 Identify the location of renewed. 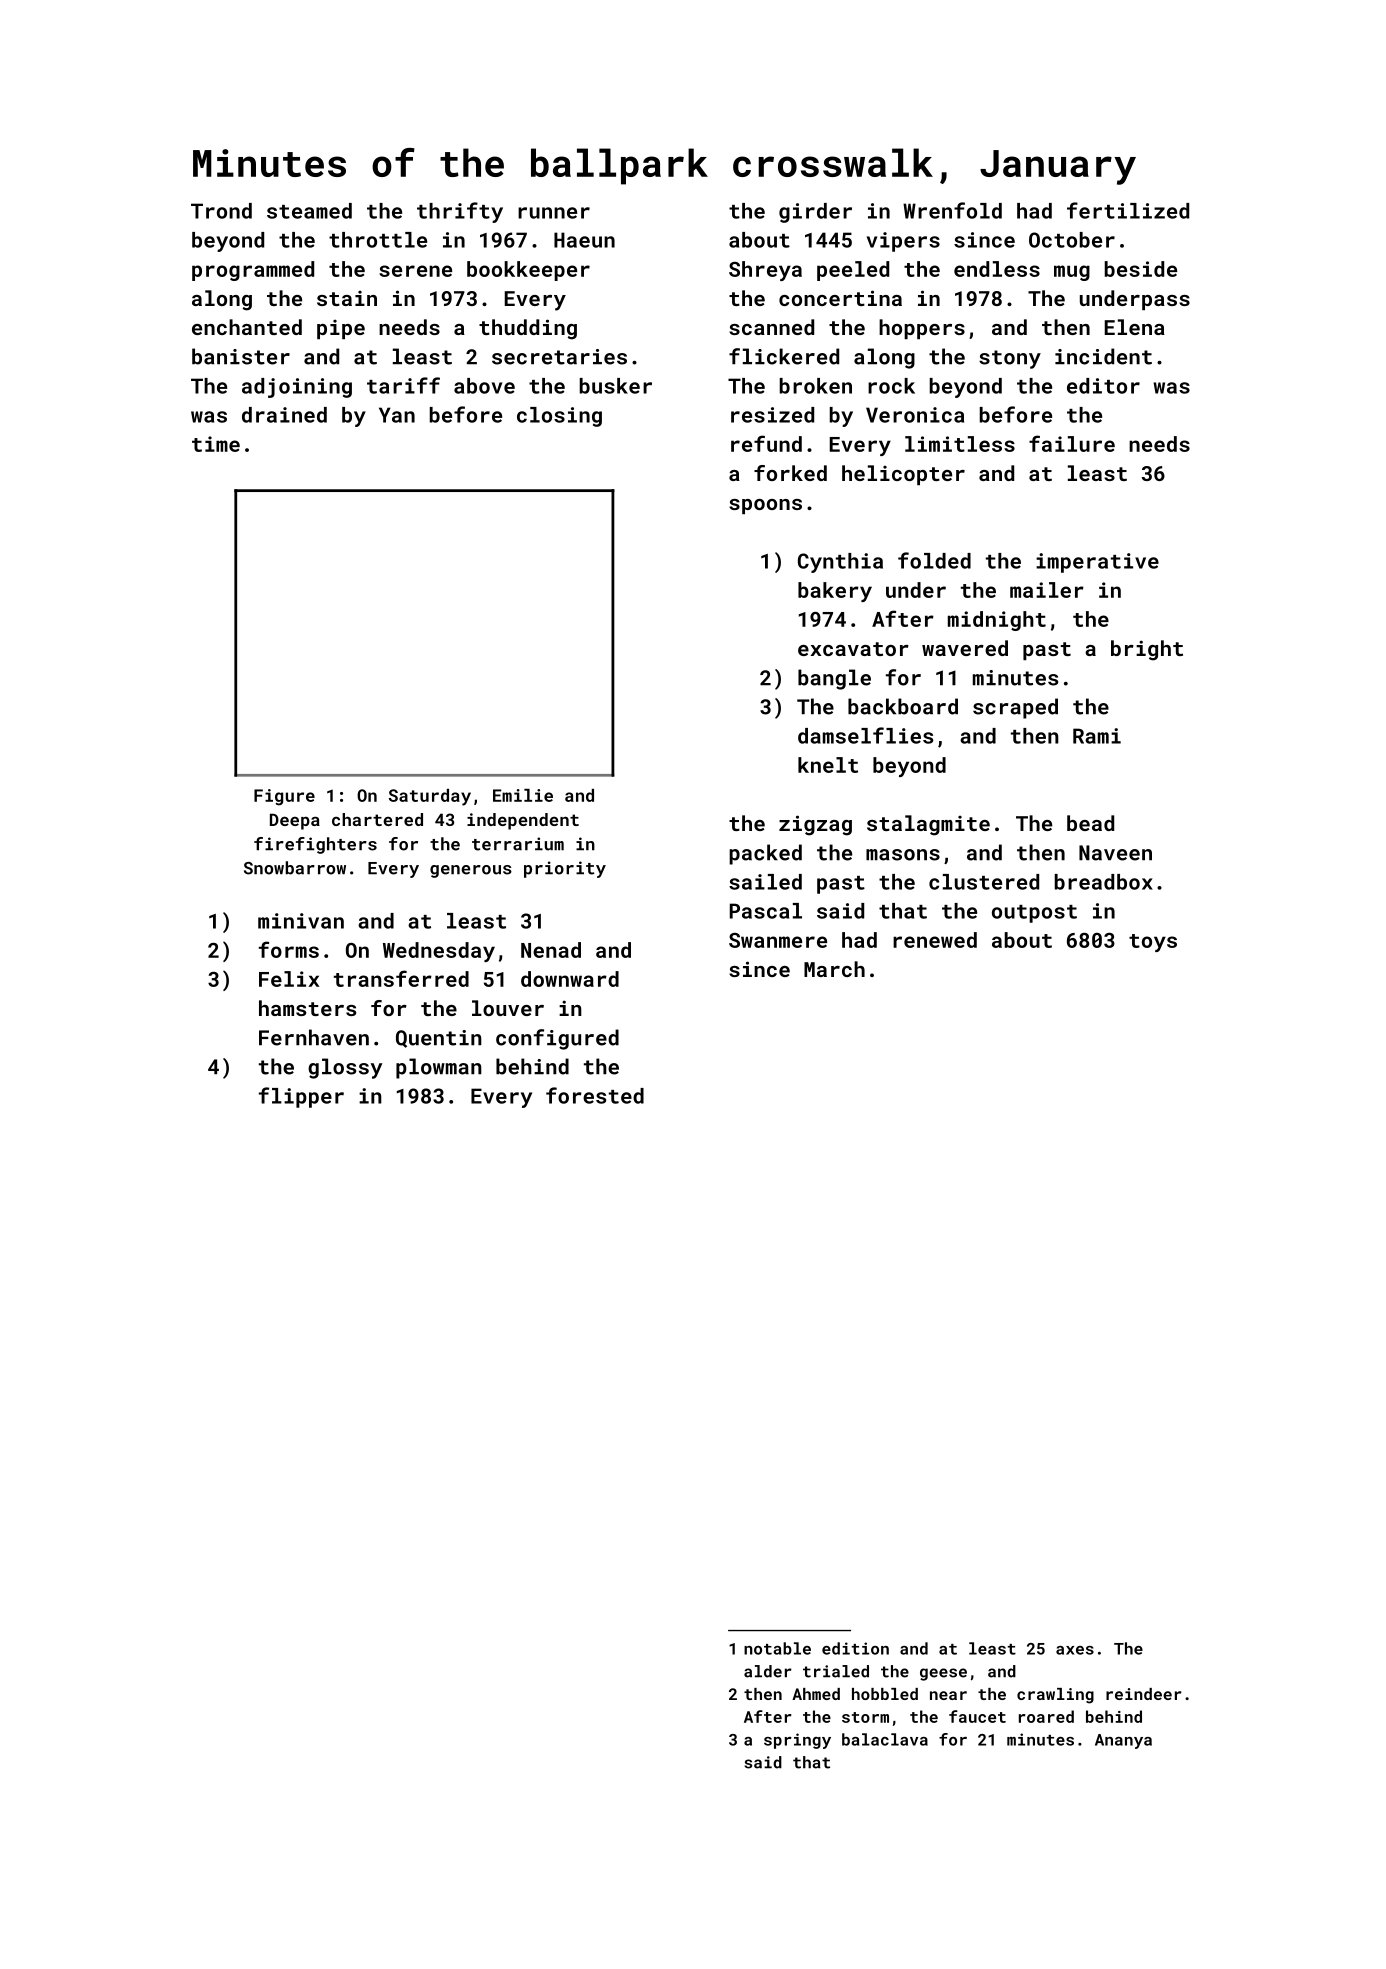
(935, 940).
